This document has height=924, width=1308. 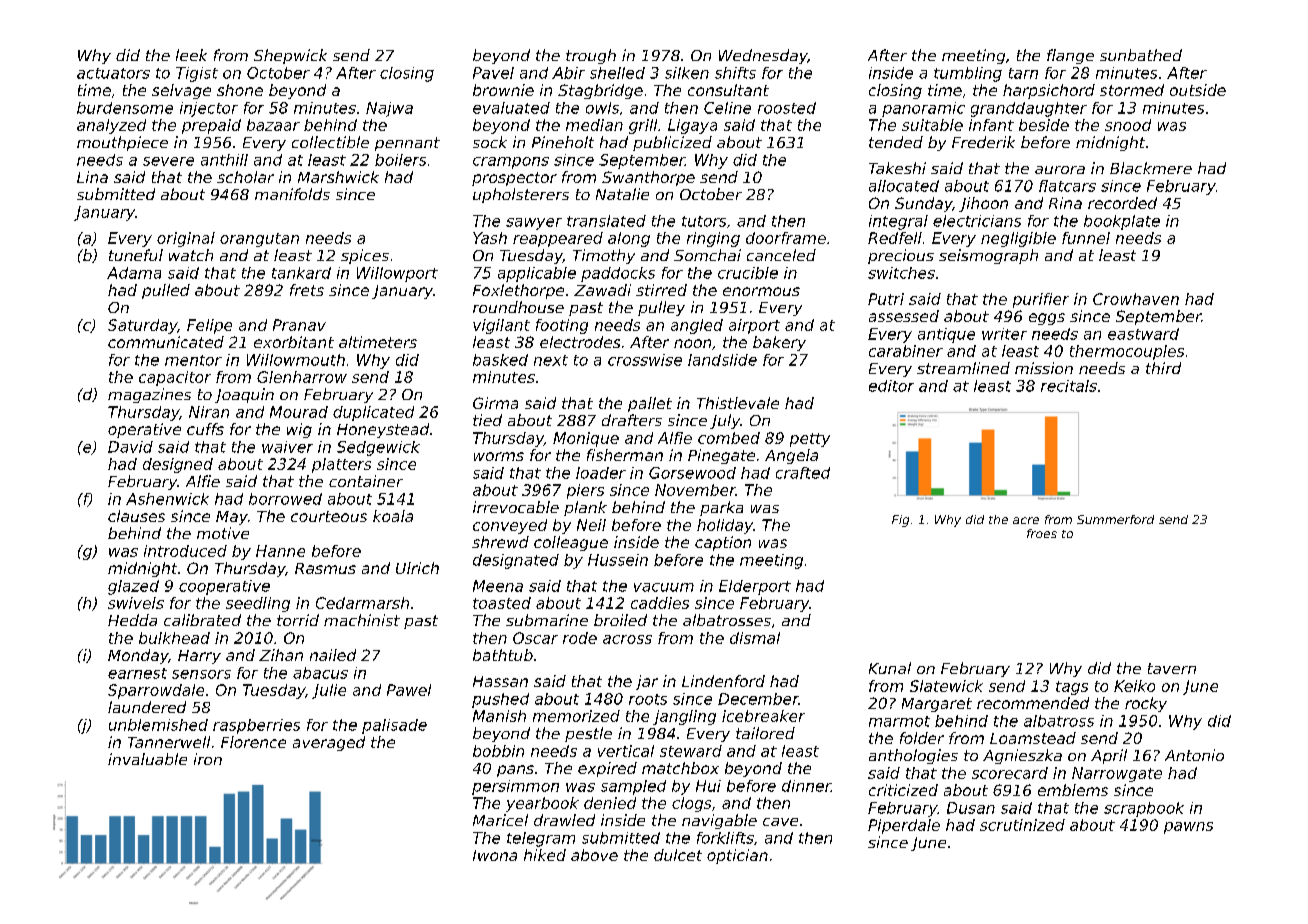 What do you see at coordinates (735, 73) in the document?
I see `shifts` at bounding box center [735, 73].
